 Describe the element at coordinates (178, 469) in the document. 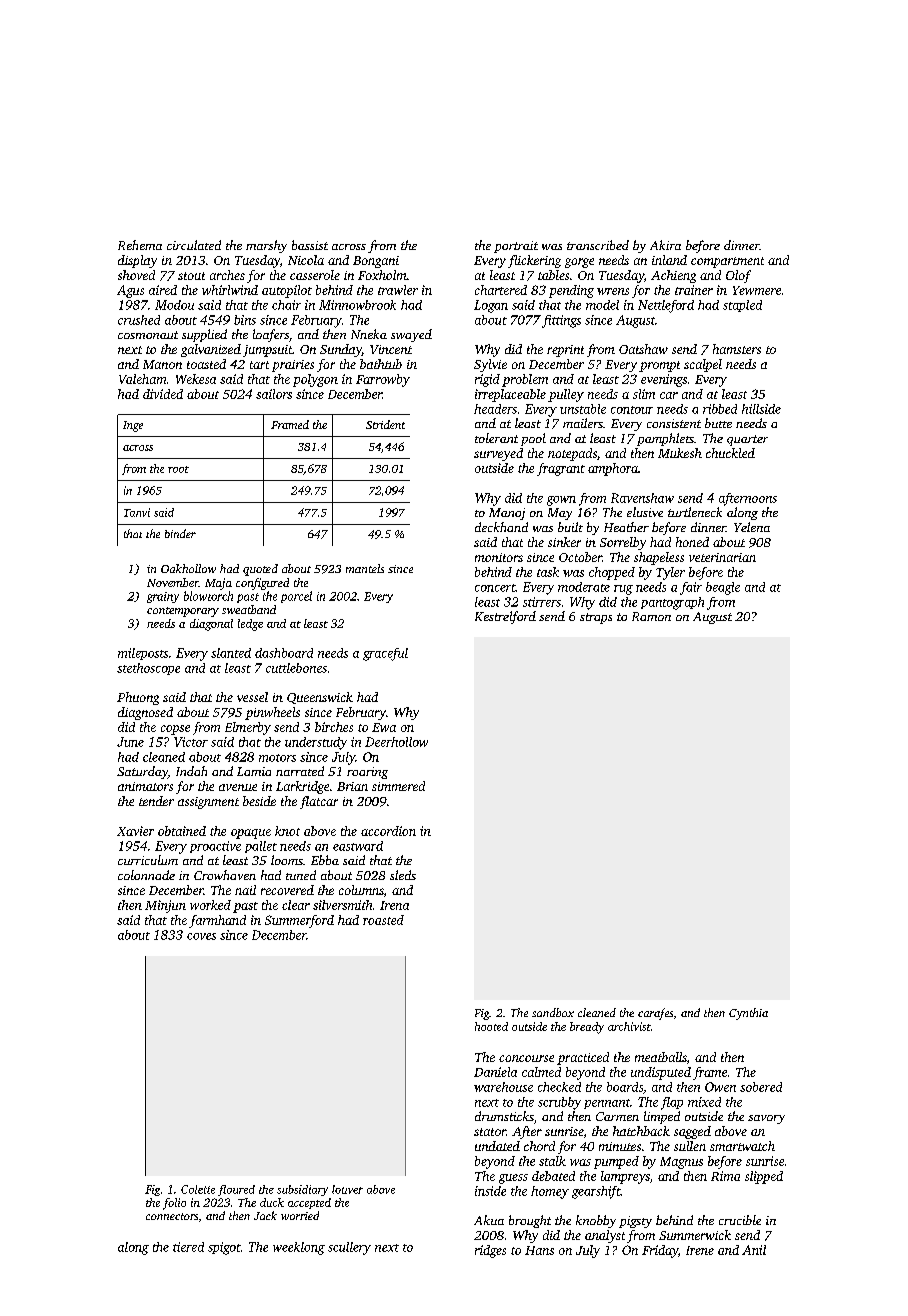

I see `root` at that location.
